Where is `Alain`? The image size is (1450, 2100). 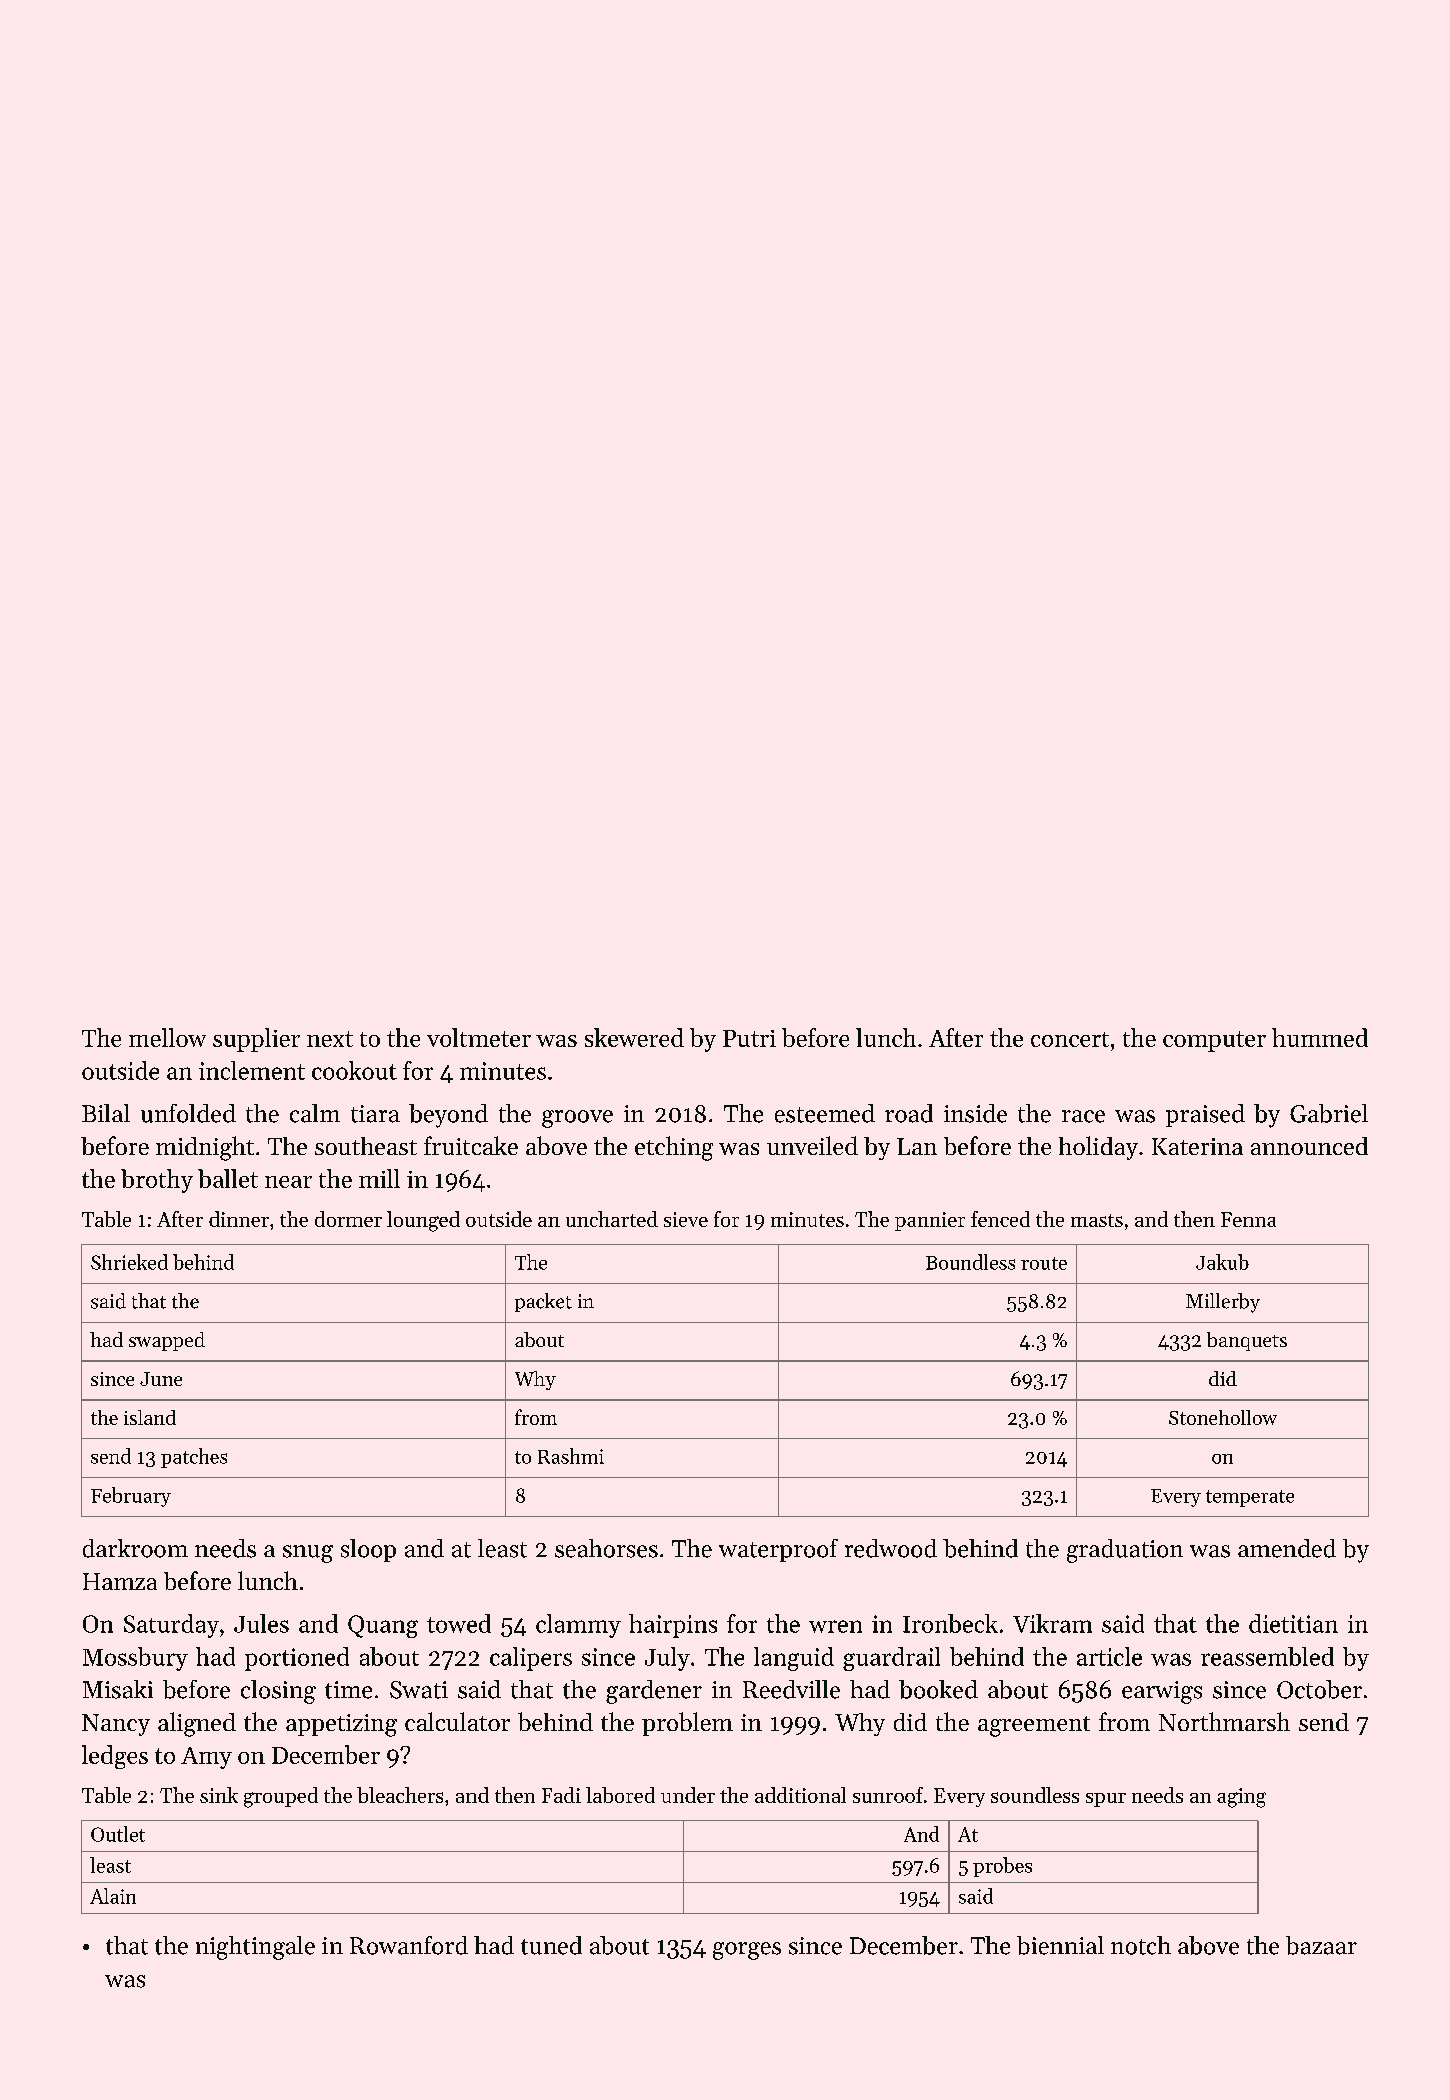
Alain is located at coordinates (113, 1896).
